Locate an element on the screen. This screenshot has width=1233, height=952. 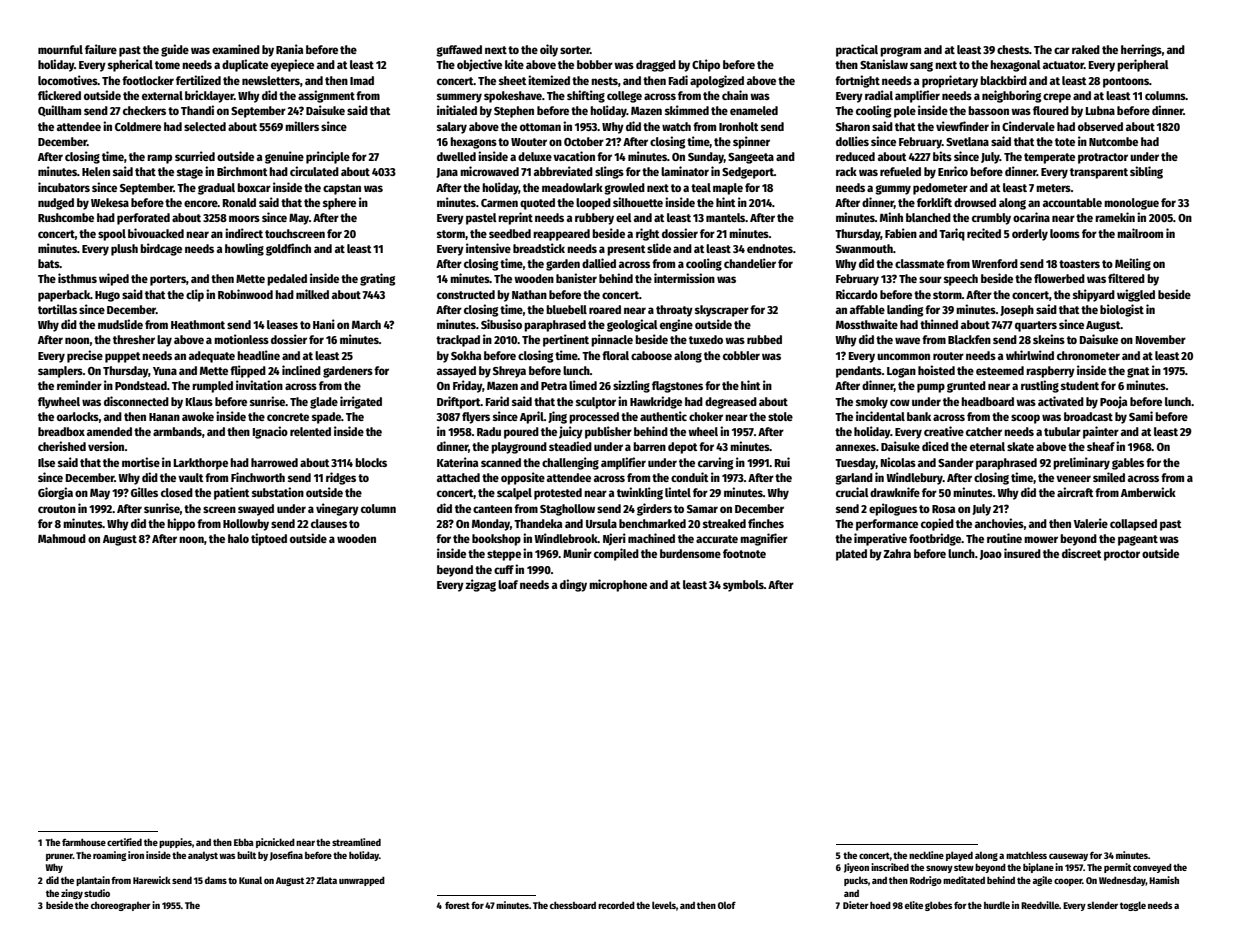
Lubna is located at coordinates (1100, 110).
